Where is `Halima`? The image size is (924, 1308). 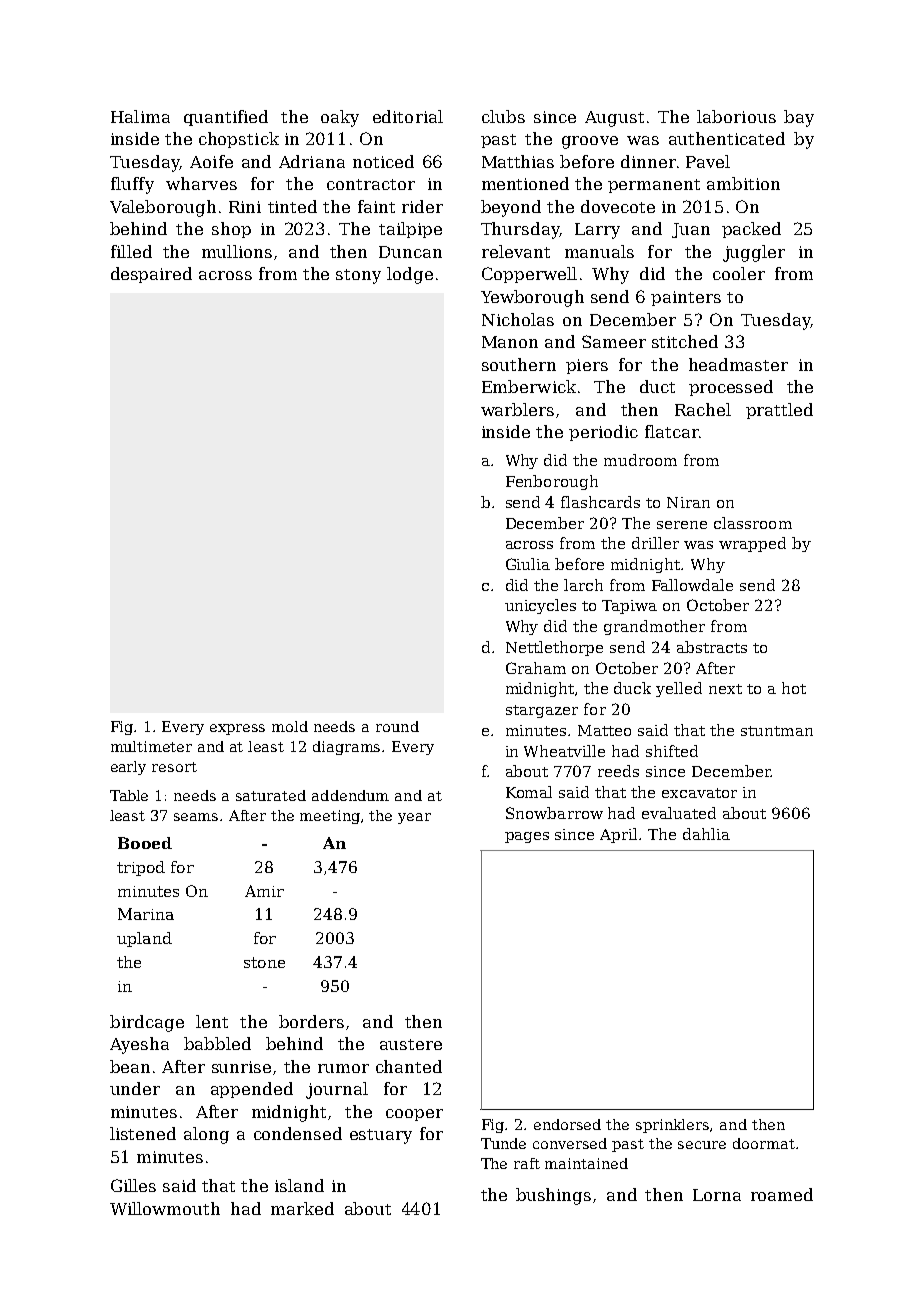
Halima is located at coordinates (140, 116).
